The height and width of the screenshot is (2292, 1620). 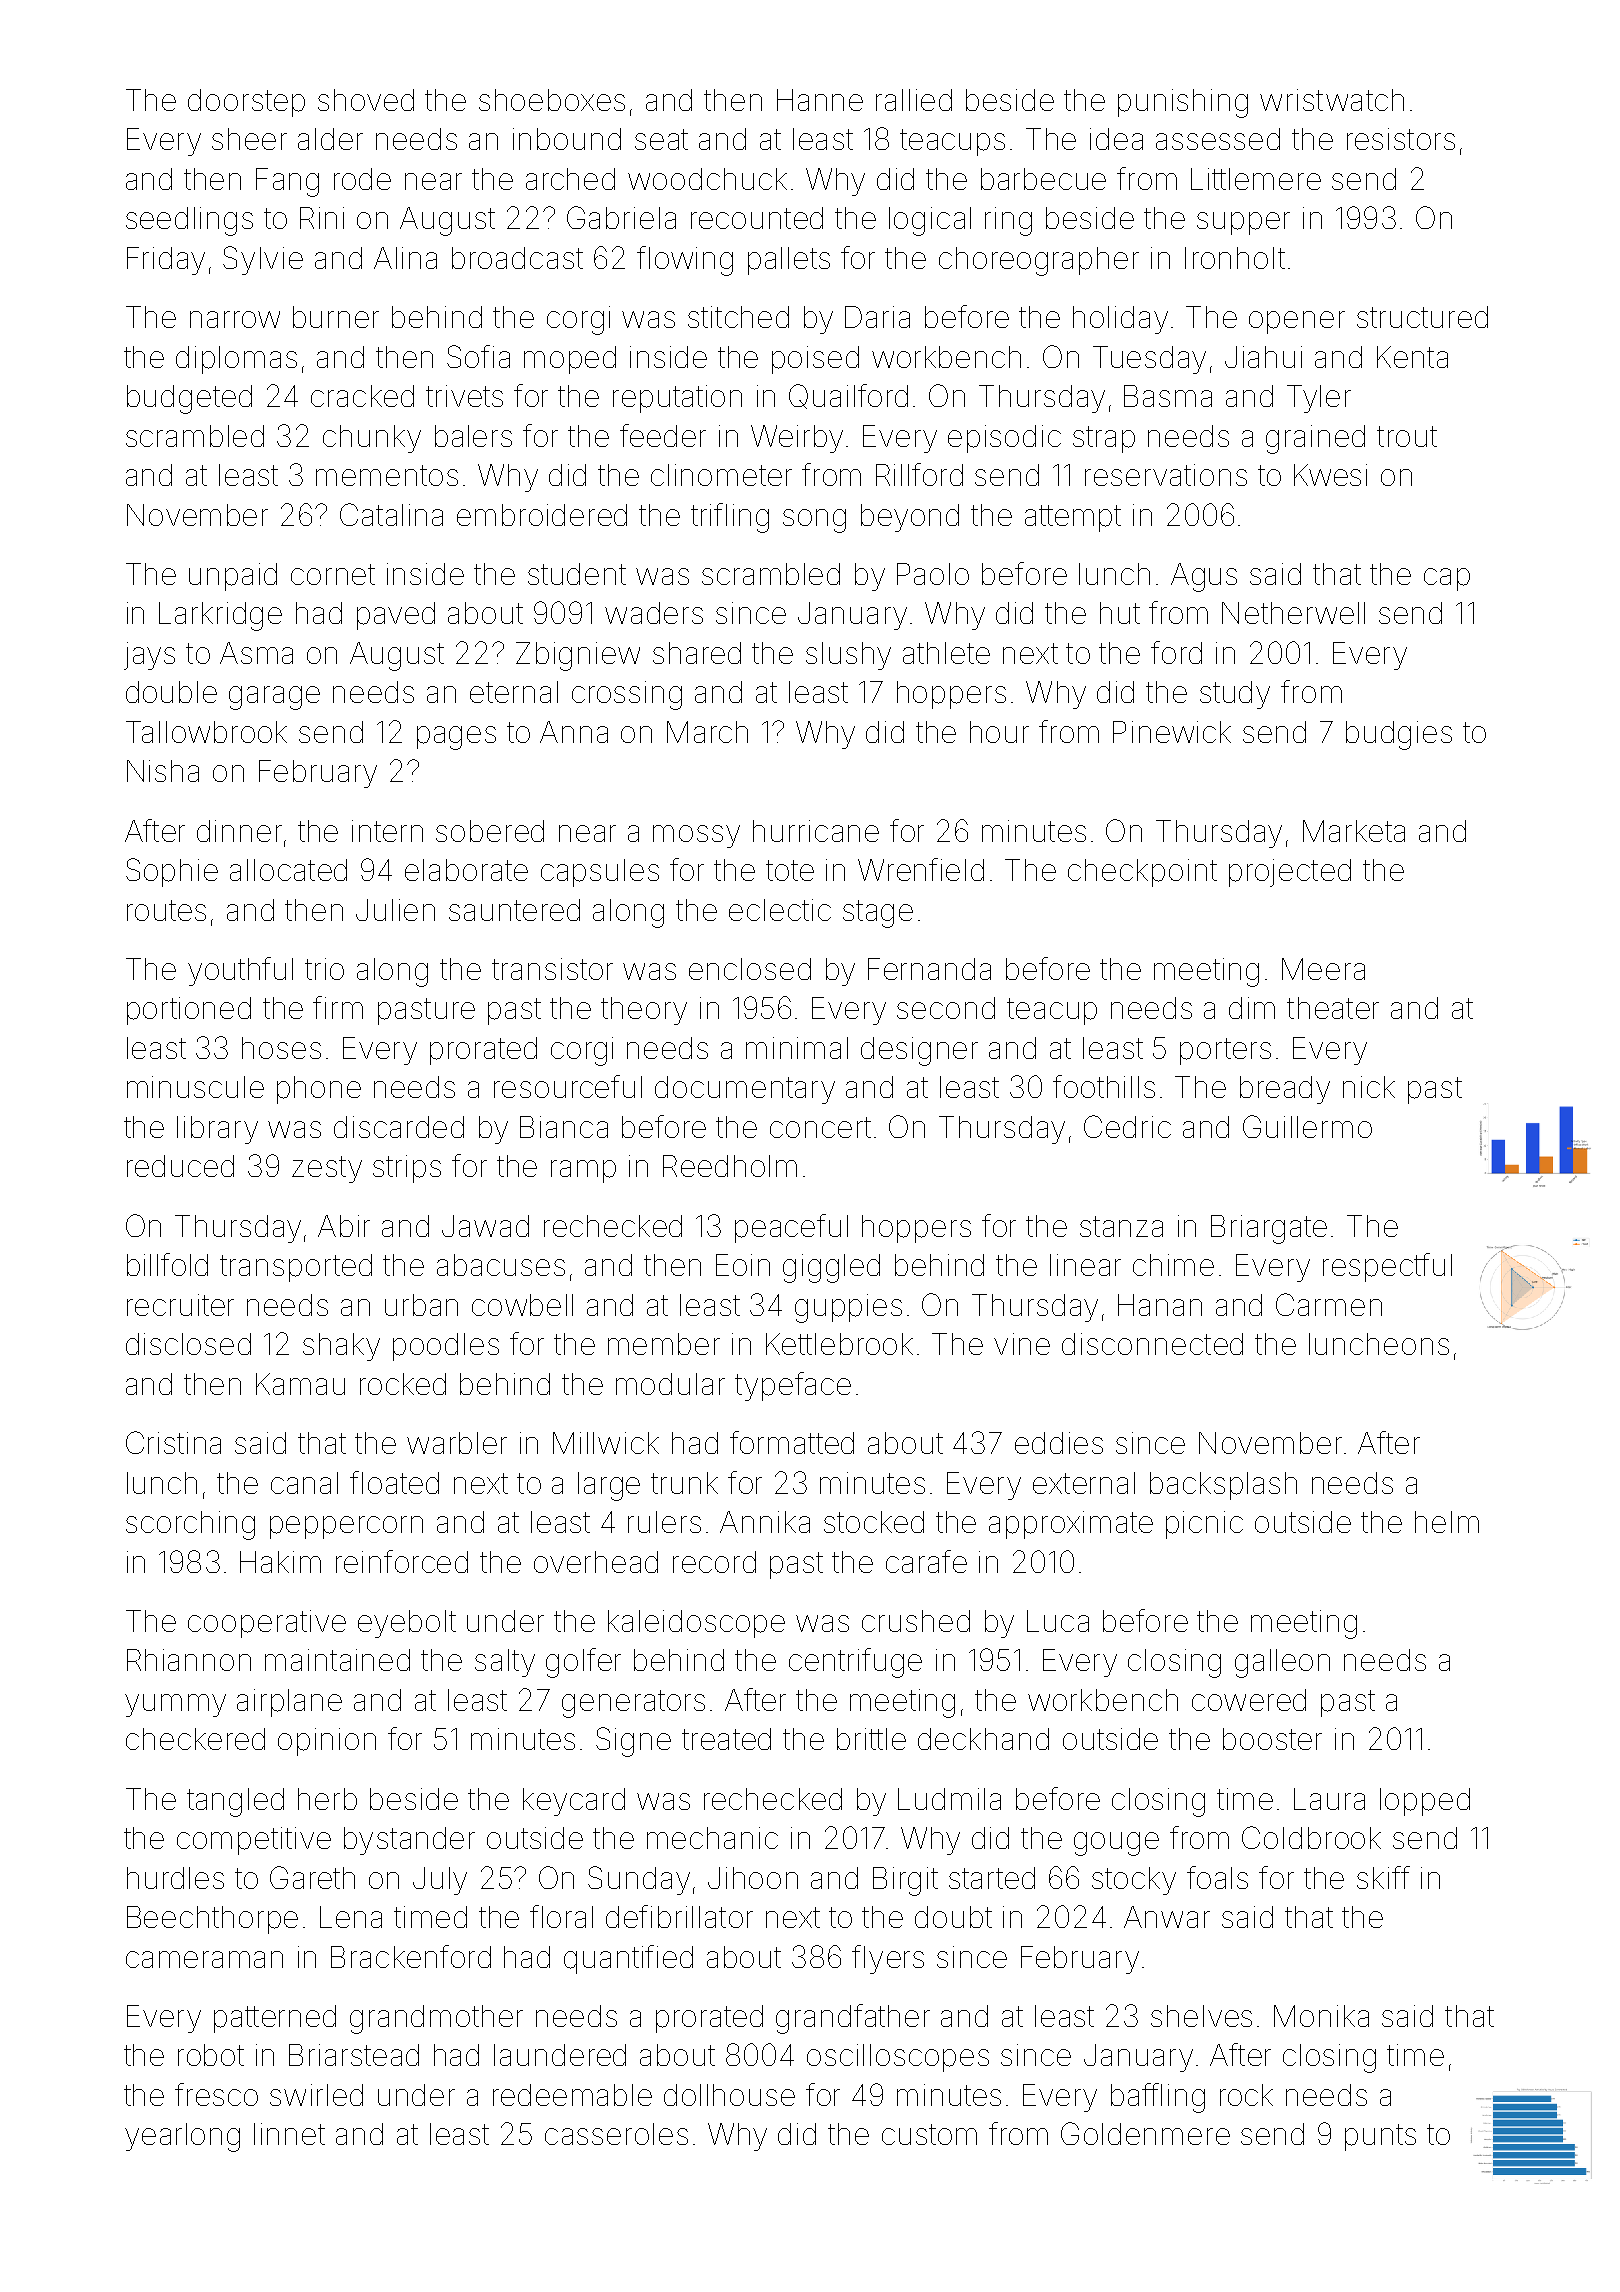 I want to click on punishing, so click(x=1183, y=103).
